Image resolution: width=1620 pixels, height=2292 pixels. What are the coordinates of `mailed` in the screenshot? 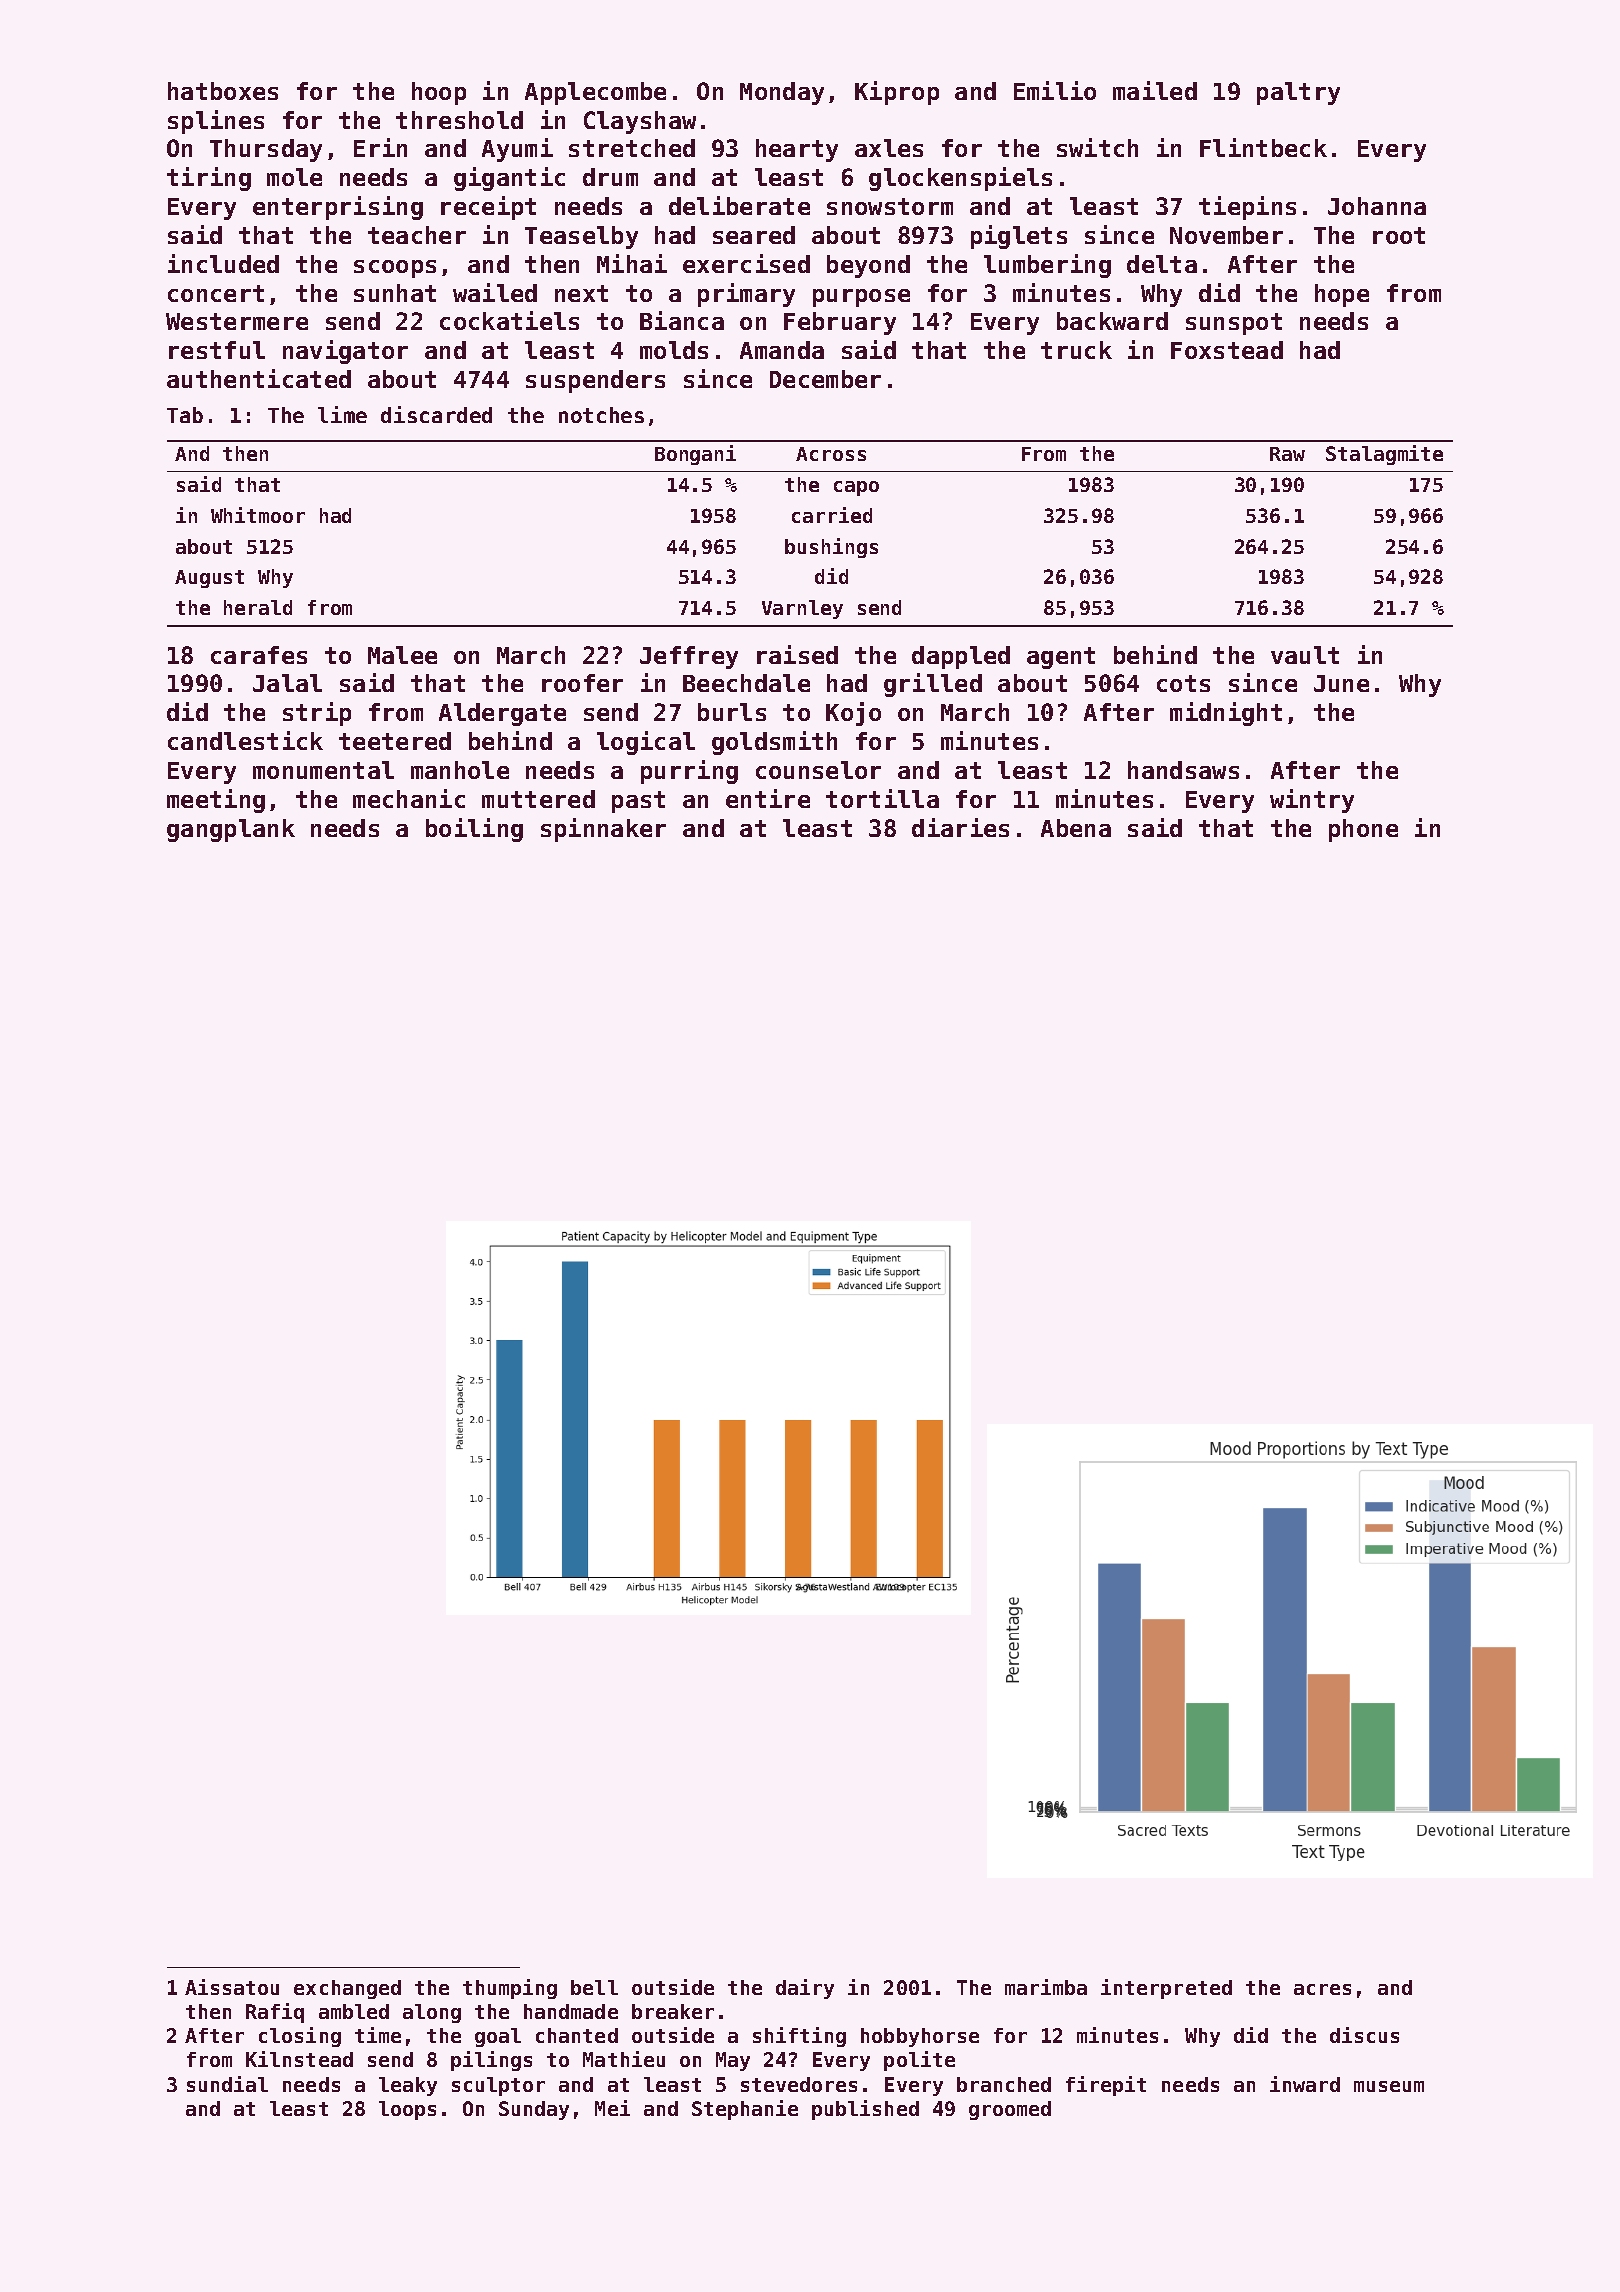 It's located at (1155, 90).
